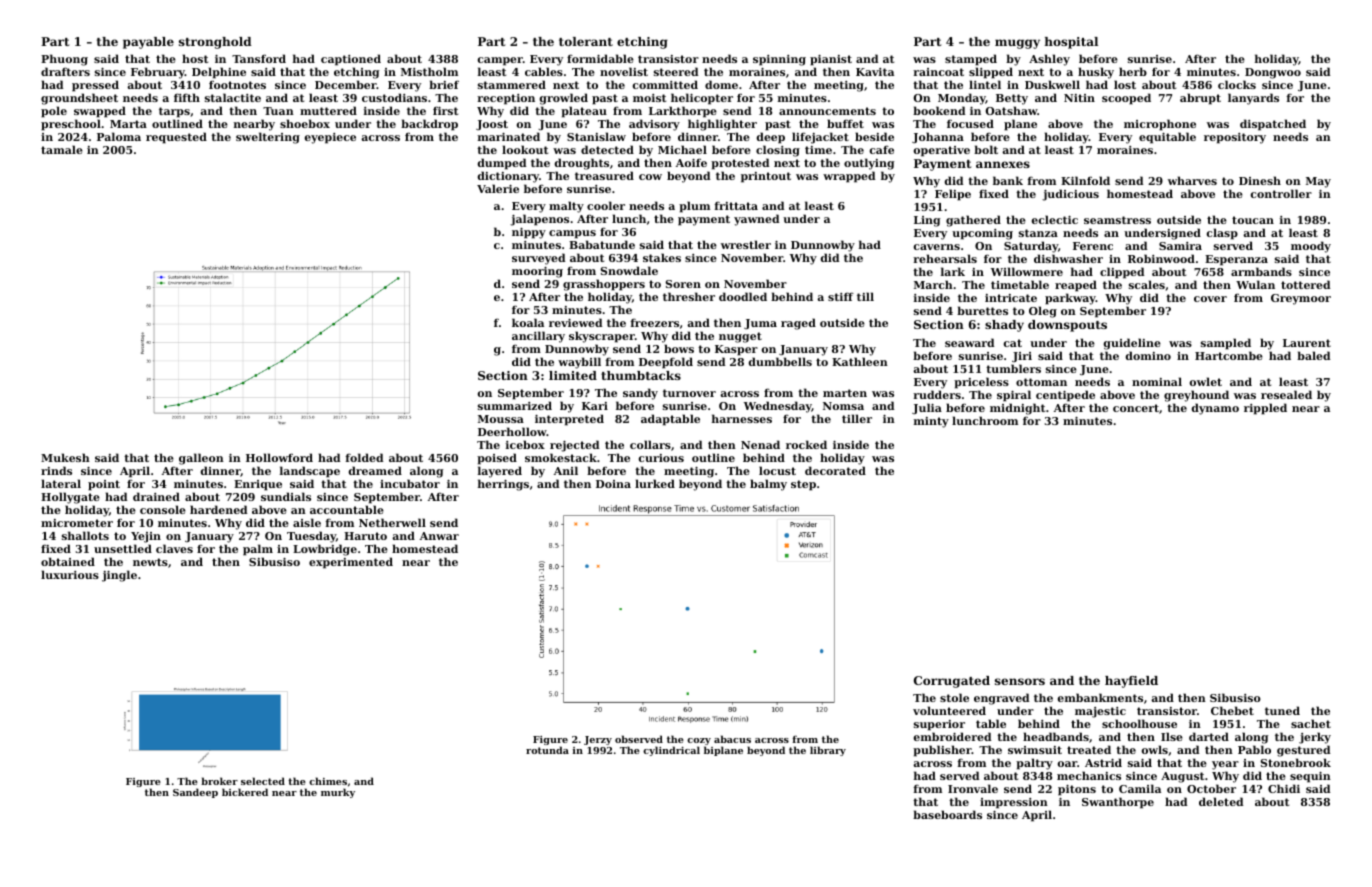  I want to click on Dongwoo, so click(1273, 73).
